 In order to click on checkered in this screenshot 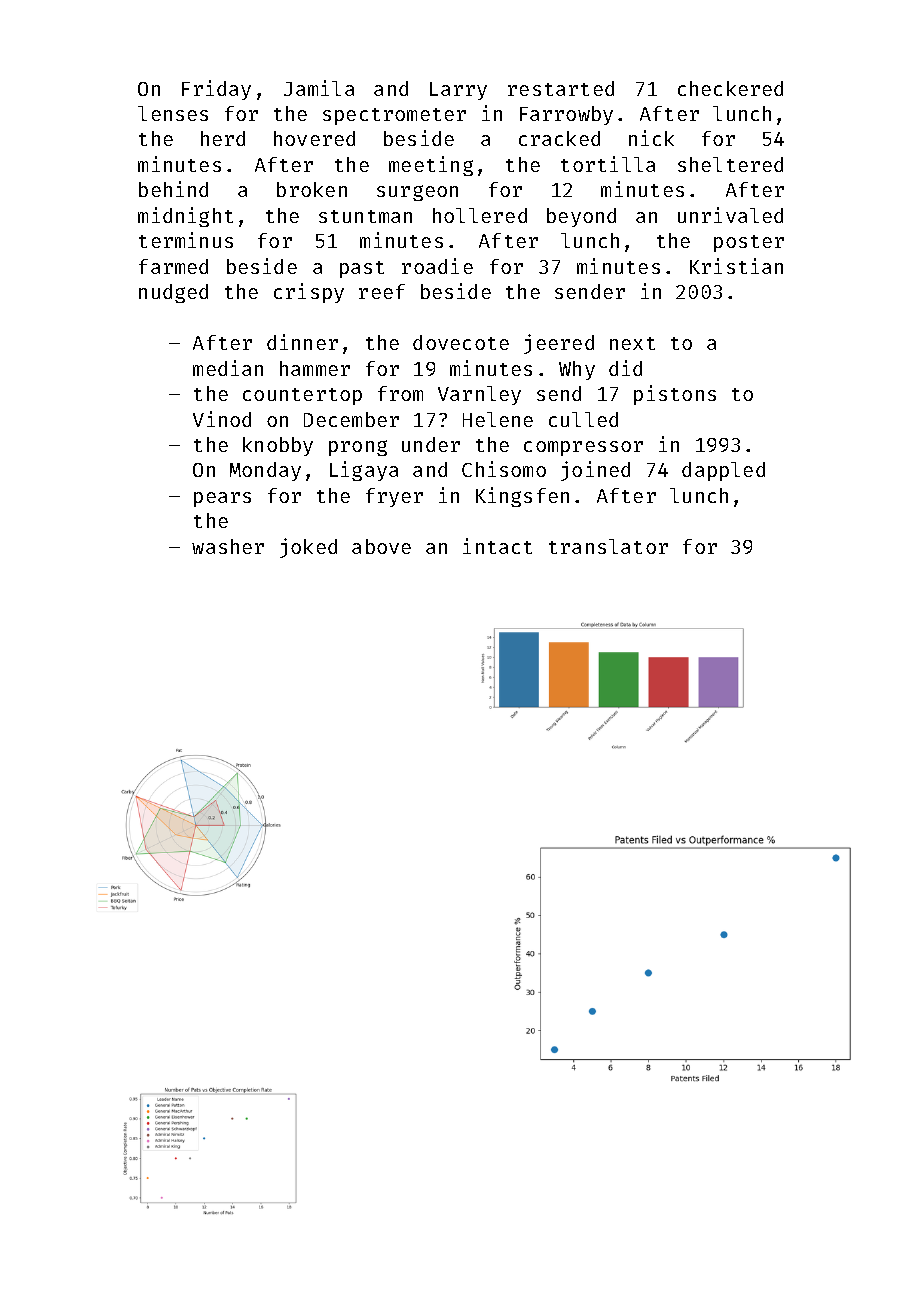, I will do `click(730, 88)`.
